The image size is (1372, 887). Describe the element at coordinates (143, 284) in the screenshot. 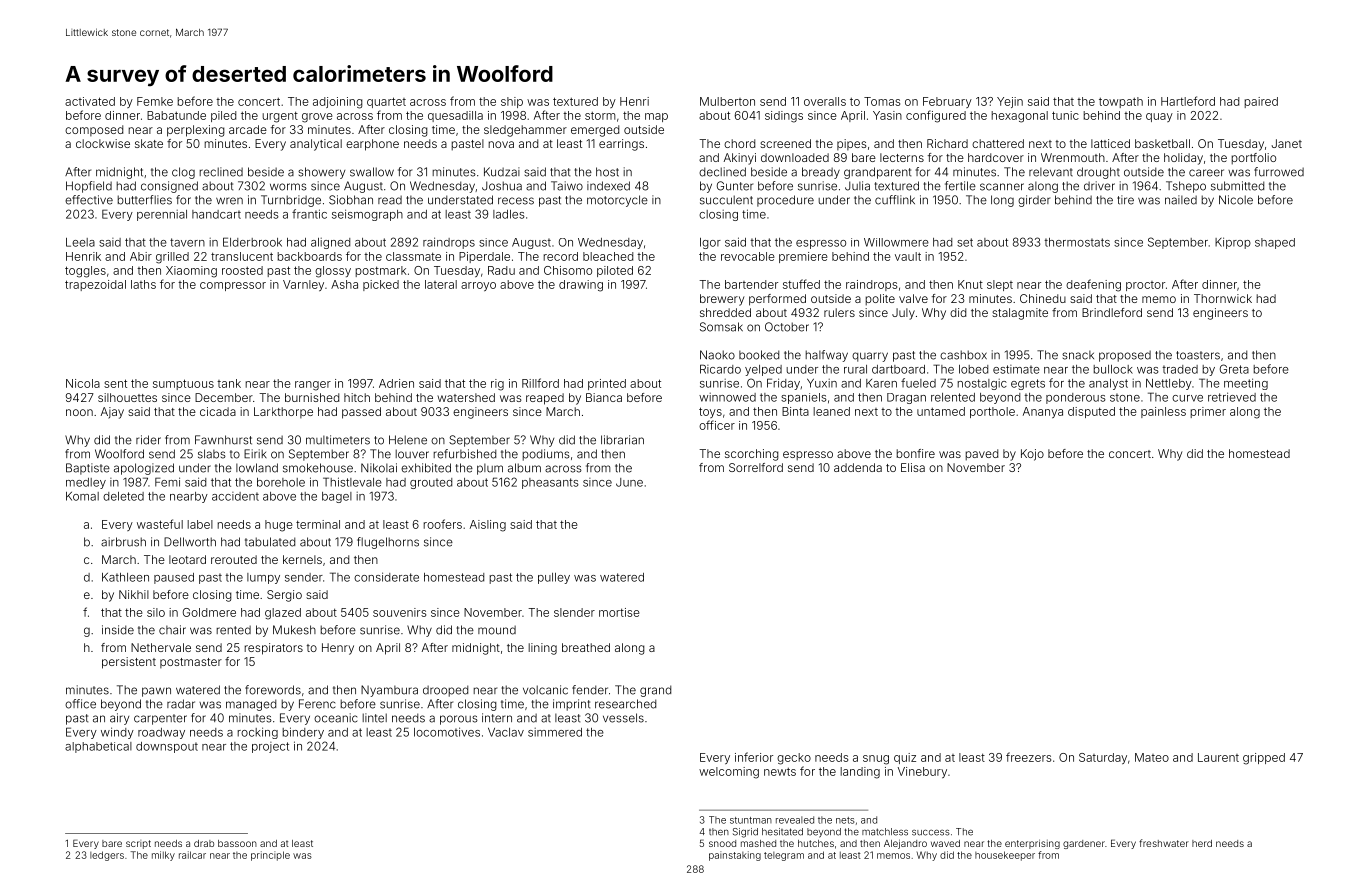

I see `laths` at that location.
